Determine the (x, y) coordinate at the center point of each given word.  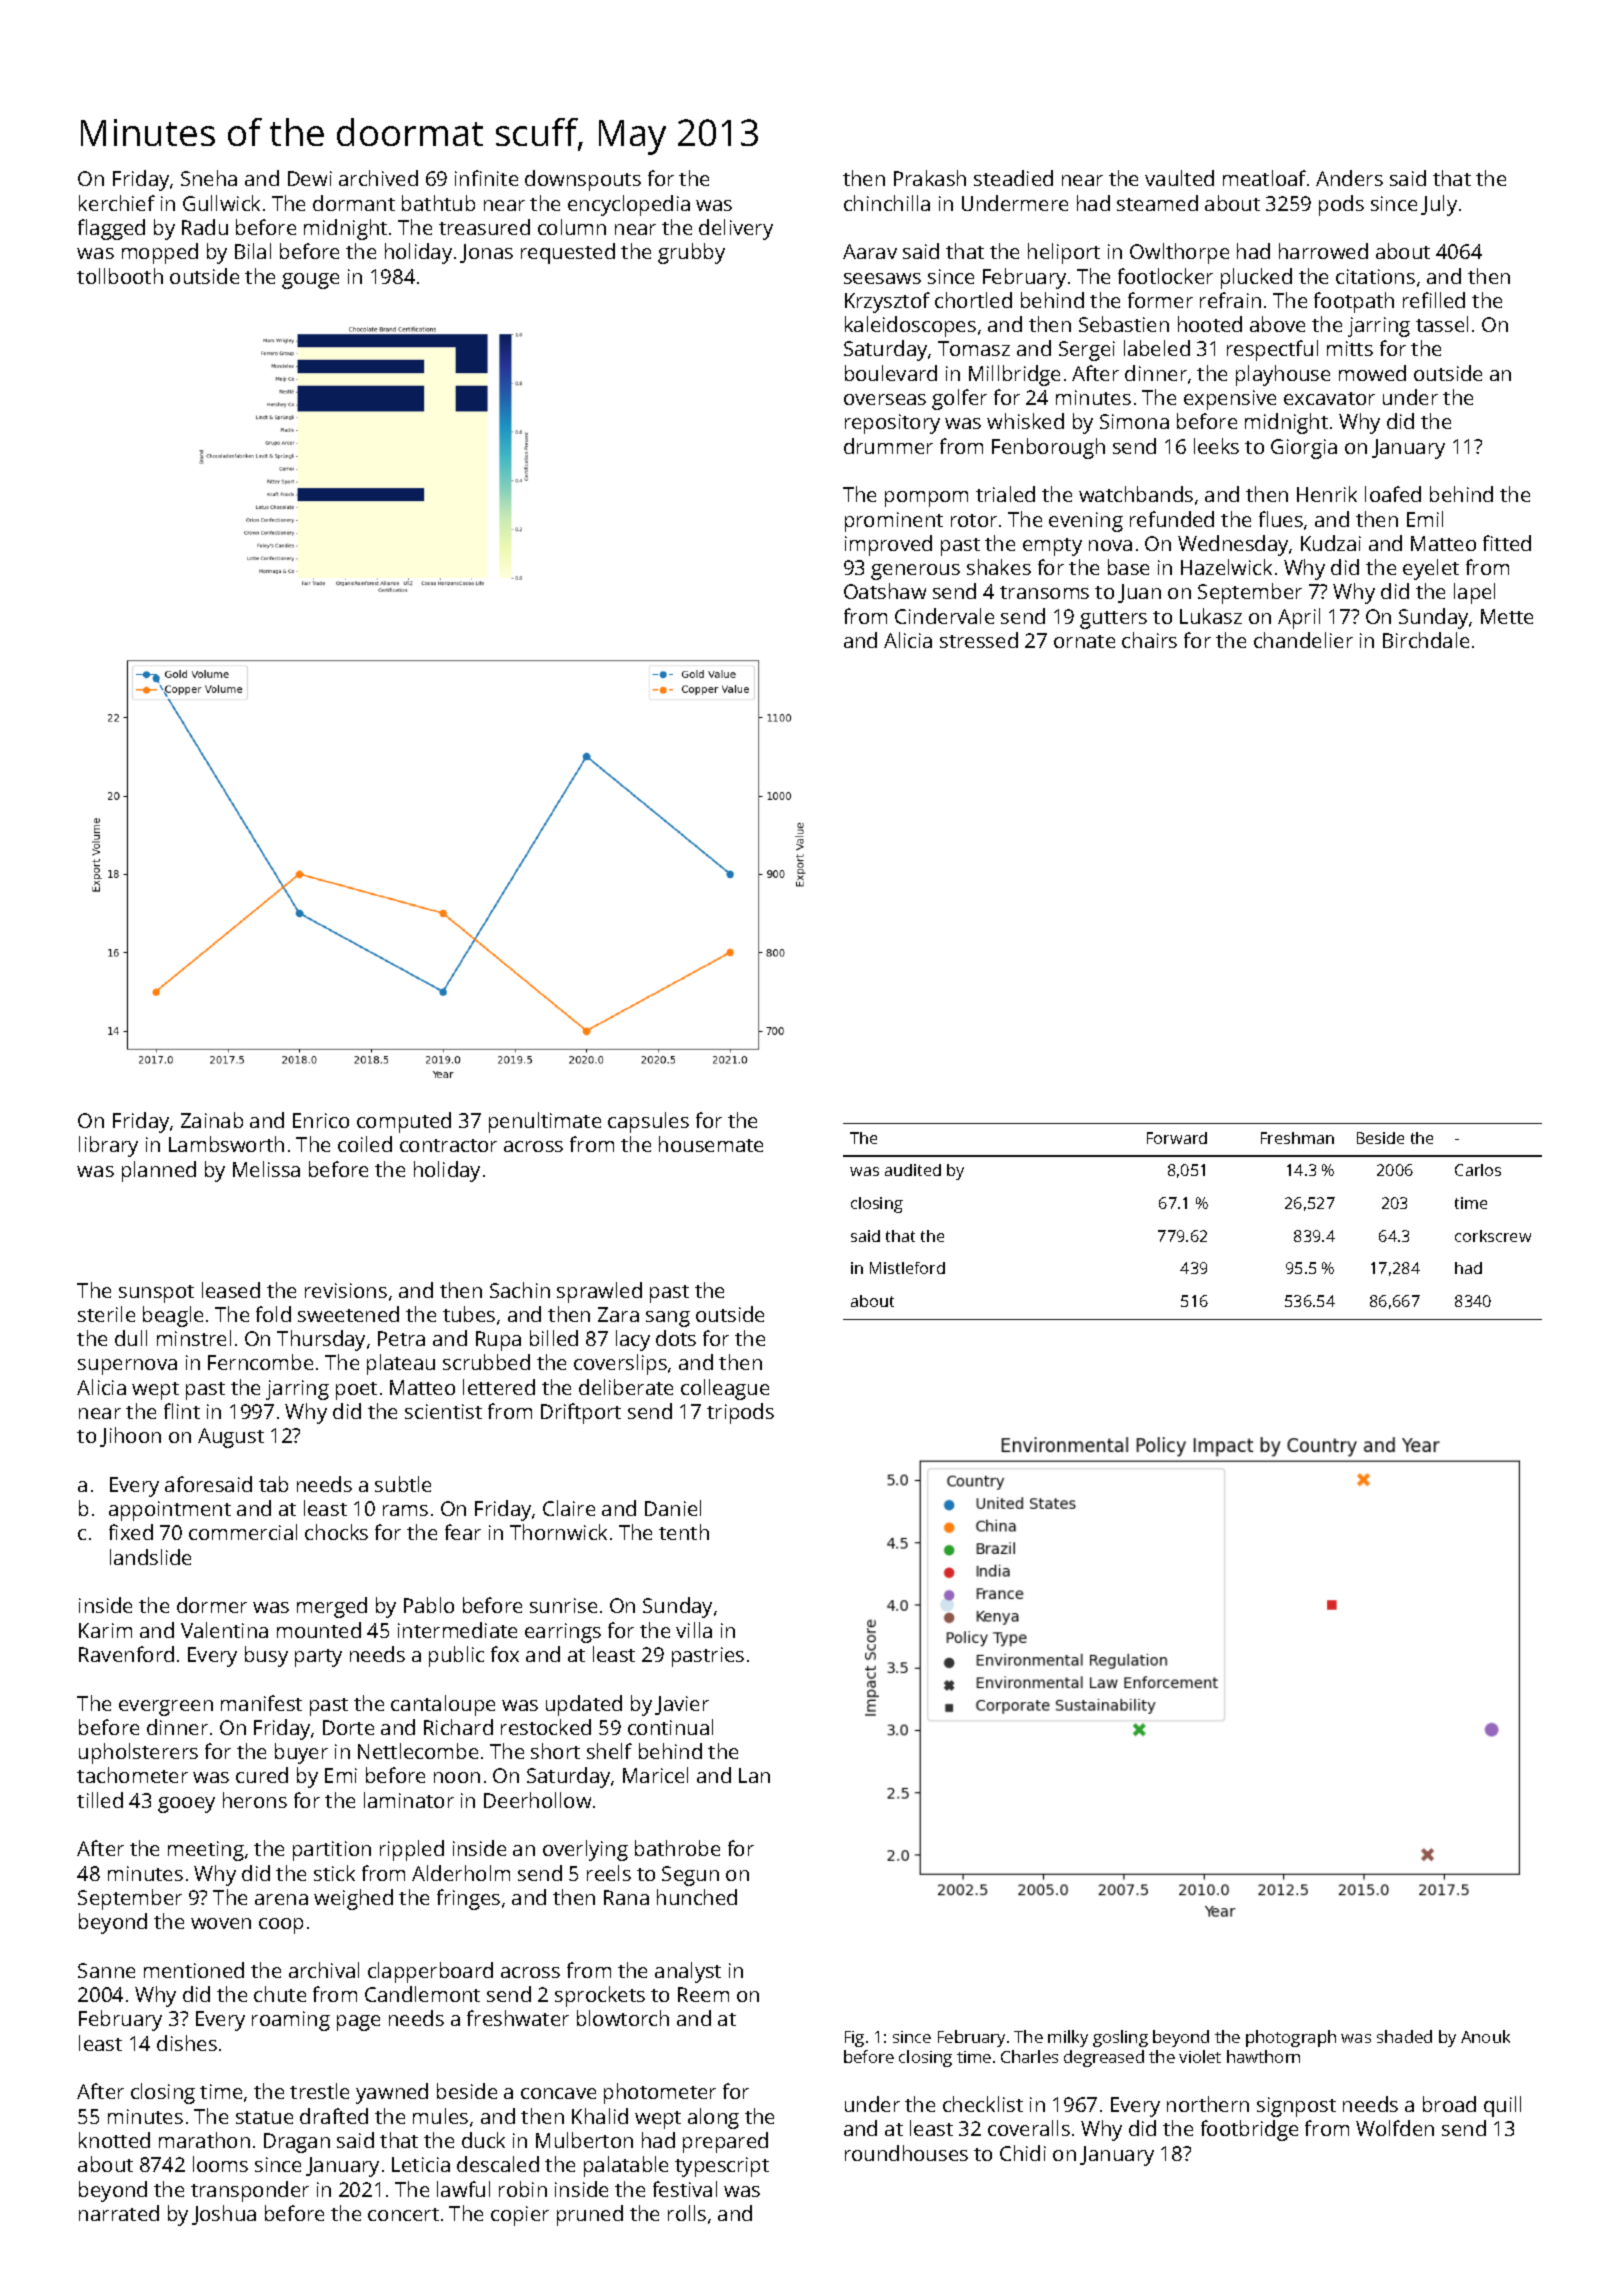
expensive (1230, 400)
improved (888, 545)
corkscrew (1493, 1236)
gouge (310, 281)
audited (913, 1170)
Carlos (1478, 1170)
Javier (682, 1705)
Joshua (224, 2215)
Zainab (212, 1120)
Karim (105, 1630)
